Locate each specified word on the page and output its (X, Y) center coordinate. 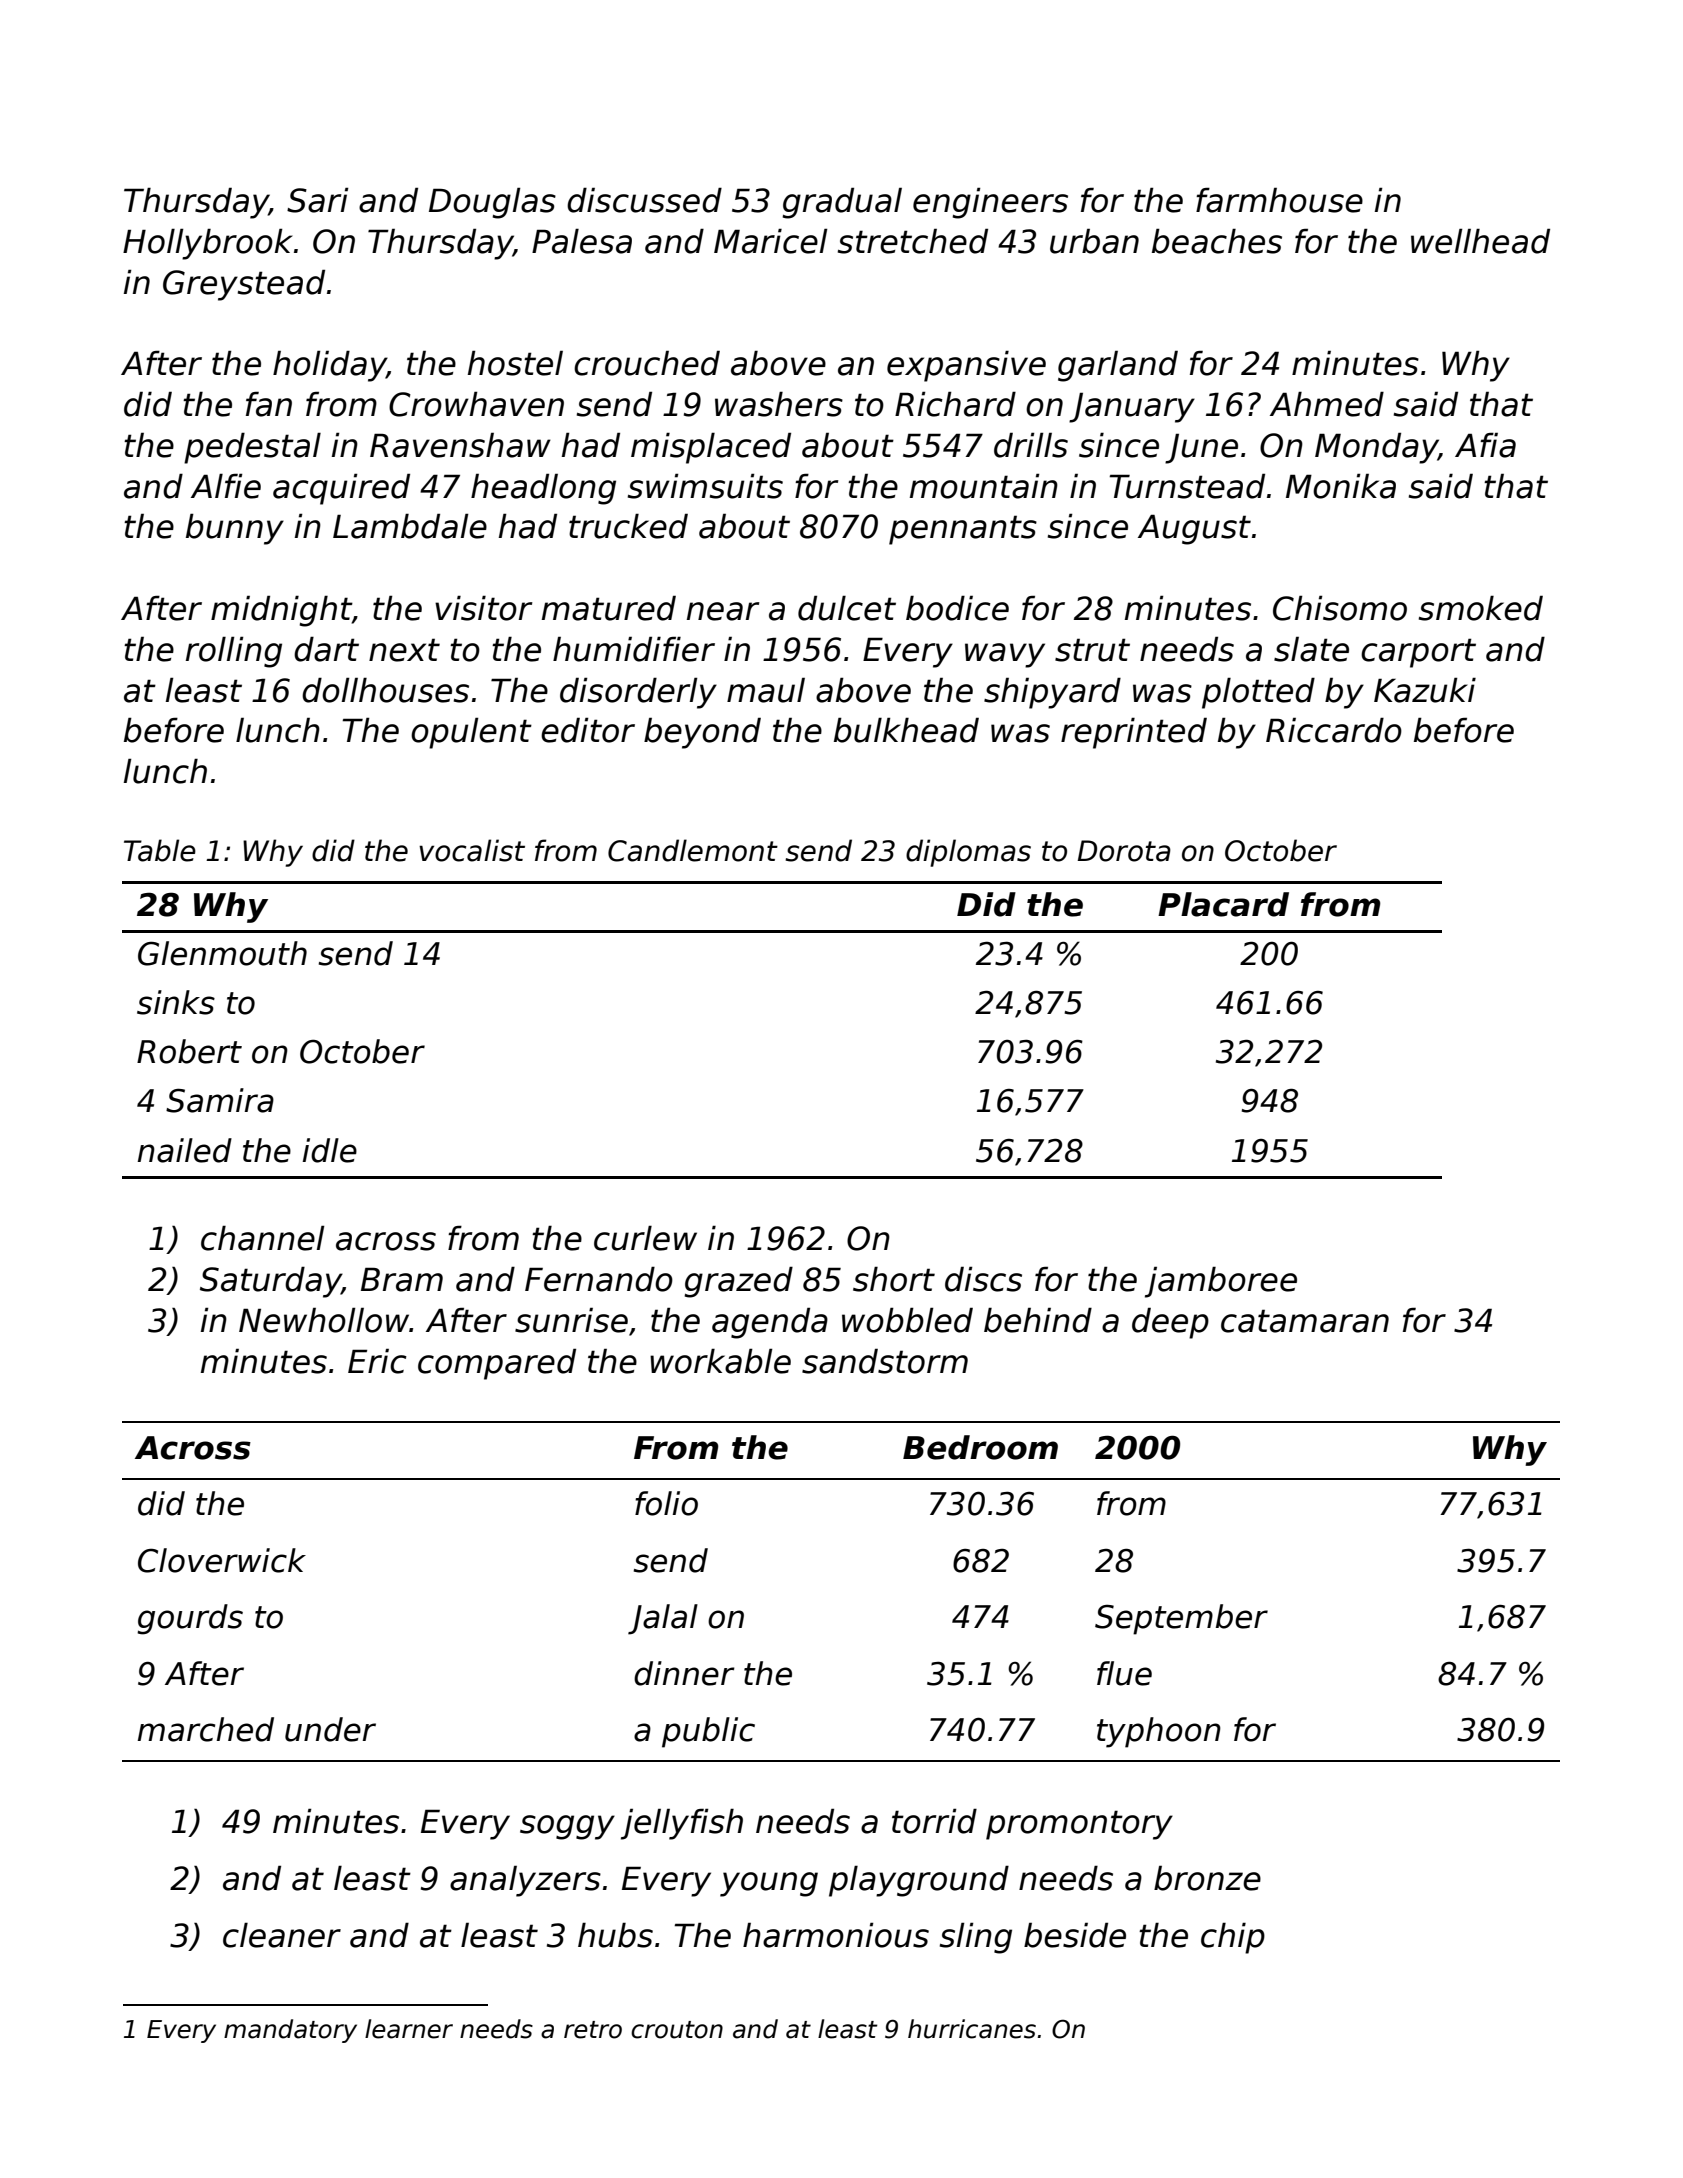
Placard (1223, 904)
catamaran (1305, 1321)
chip (1233, 1938)
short (894, 1279)
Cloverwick (222, 1560)
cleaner (282, 1935)
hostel (515, 363)
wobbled (907, 1320)
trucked (628, 526)
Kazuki (1425, 690)
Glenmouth (222, 953)
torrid (934, 1821)
